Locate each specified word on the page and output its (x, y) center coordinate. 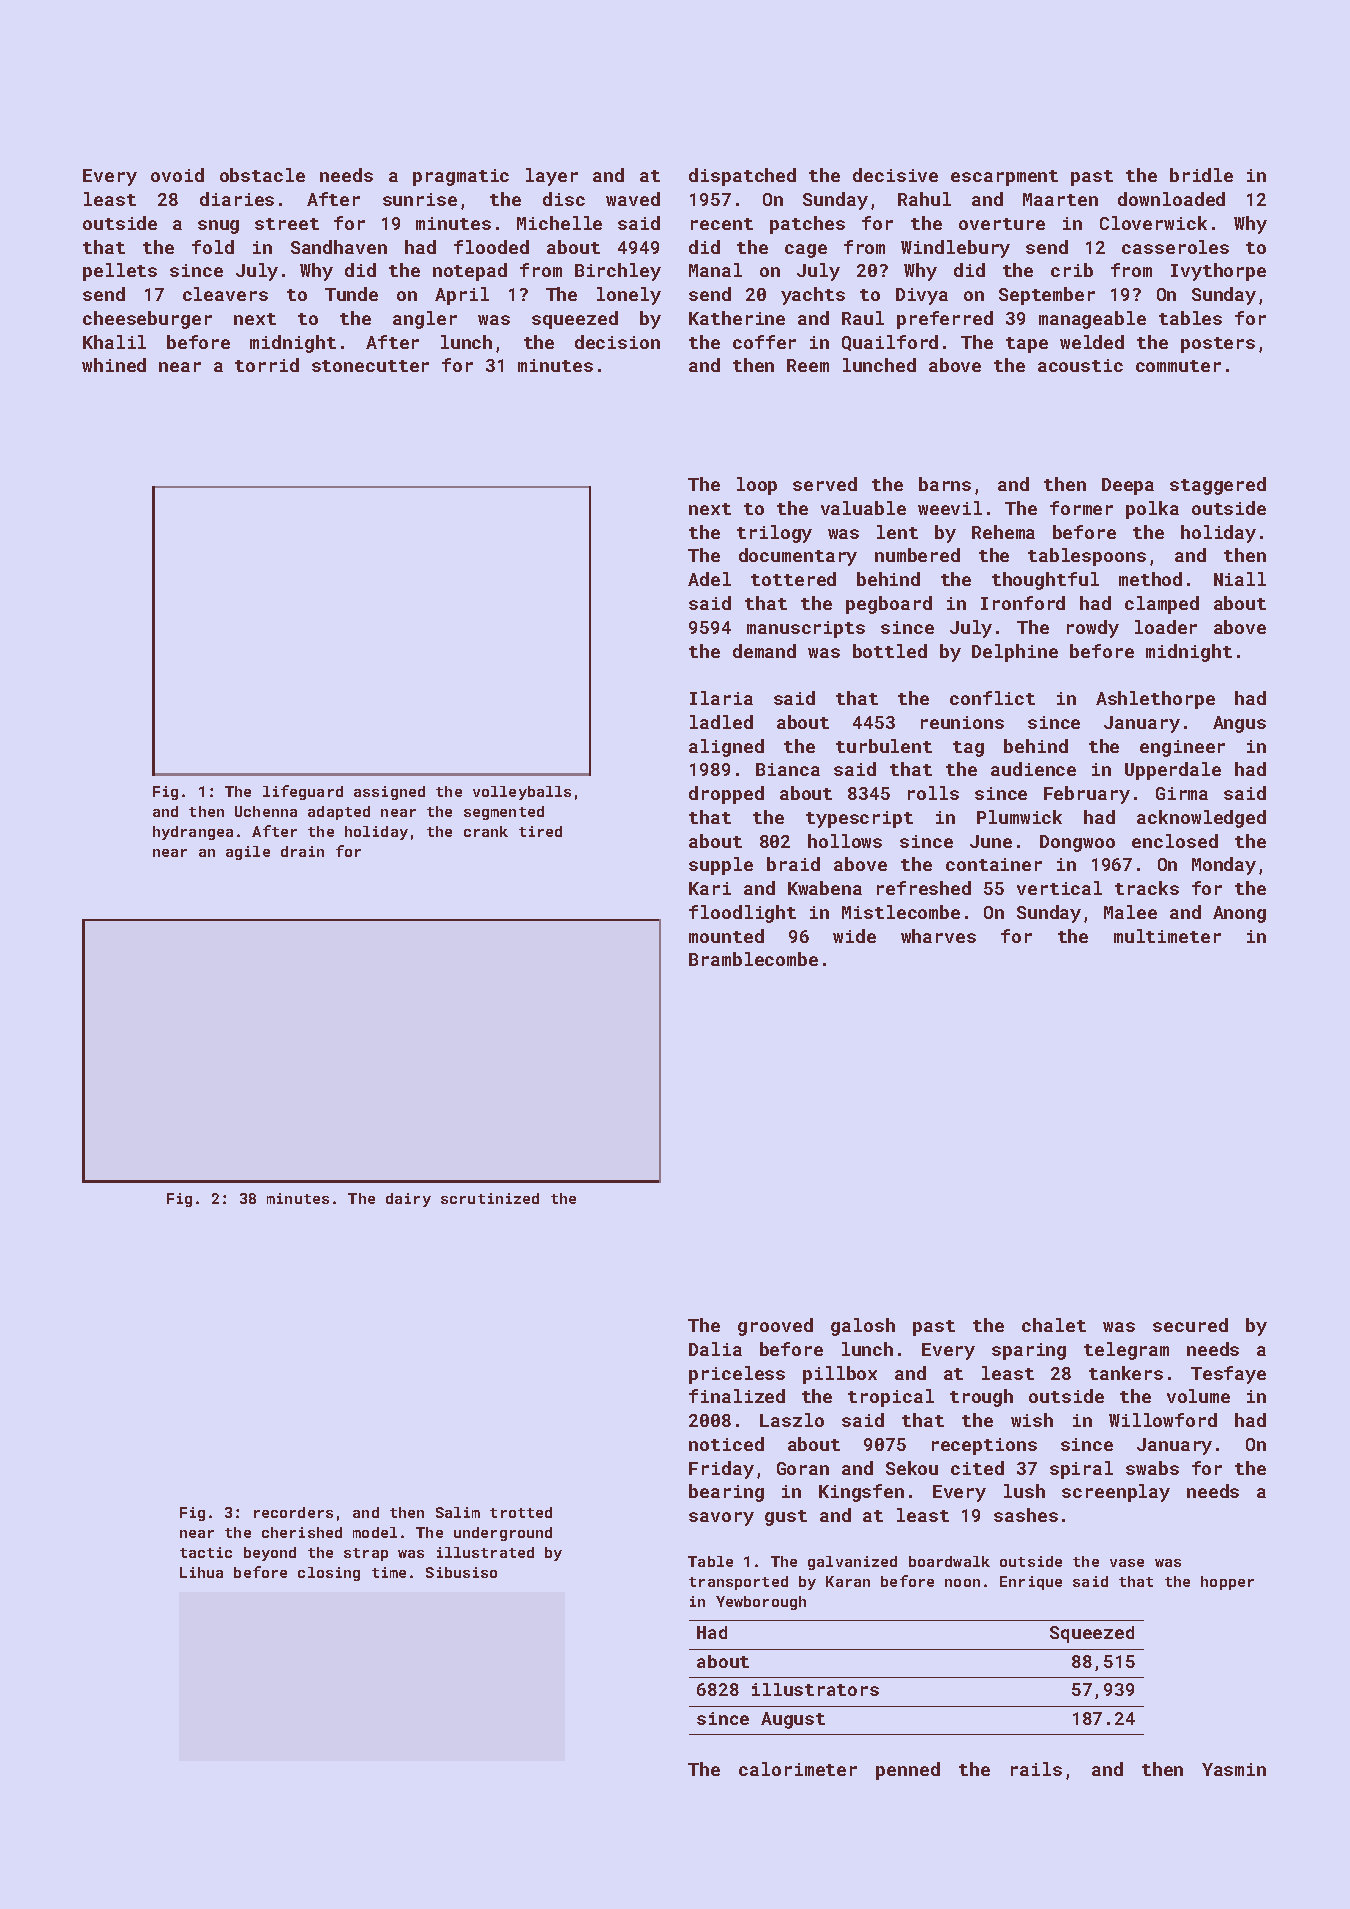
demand (764, 651)
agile (248, 853)
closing (329, 1574)
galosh (863, 1327)
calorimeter (798, 1769)
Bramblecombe (753, 959)
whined (114, 365)
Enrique (1031, 1583)
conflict (992, 698)
